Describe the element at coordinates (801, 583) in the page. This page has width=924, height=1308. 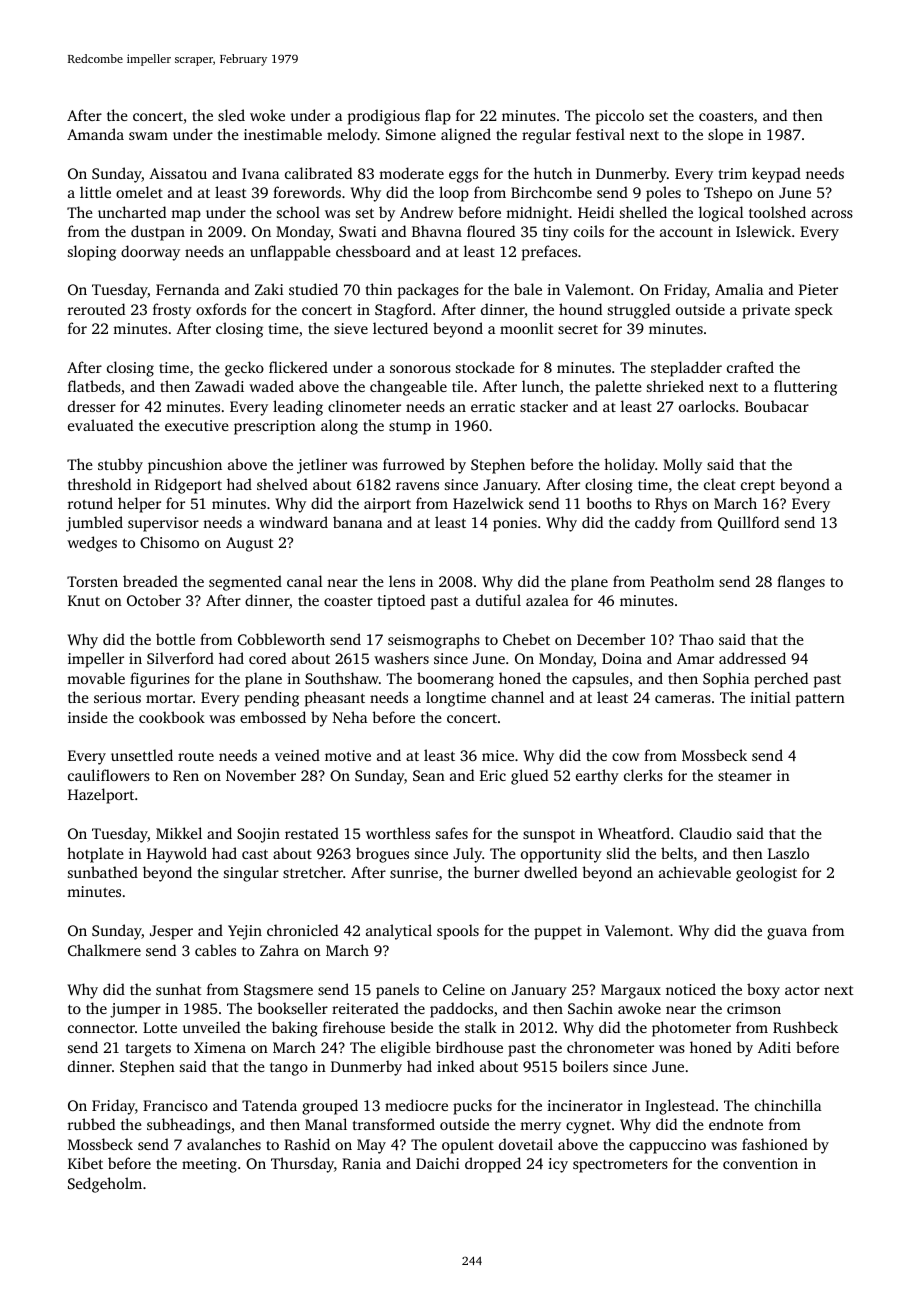
I see `flanges` at that location.
